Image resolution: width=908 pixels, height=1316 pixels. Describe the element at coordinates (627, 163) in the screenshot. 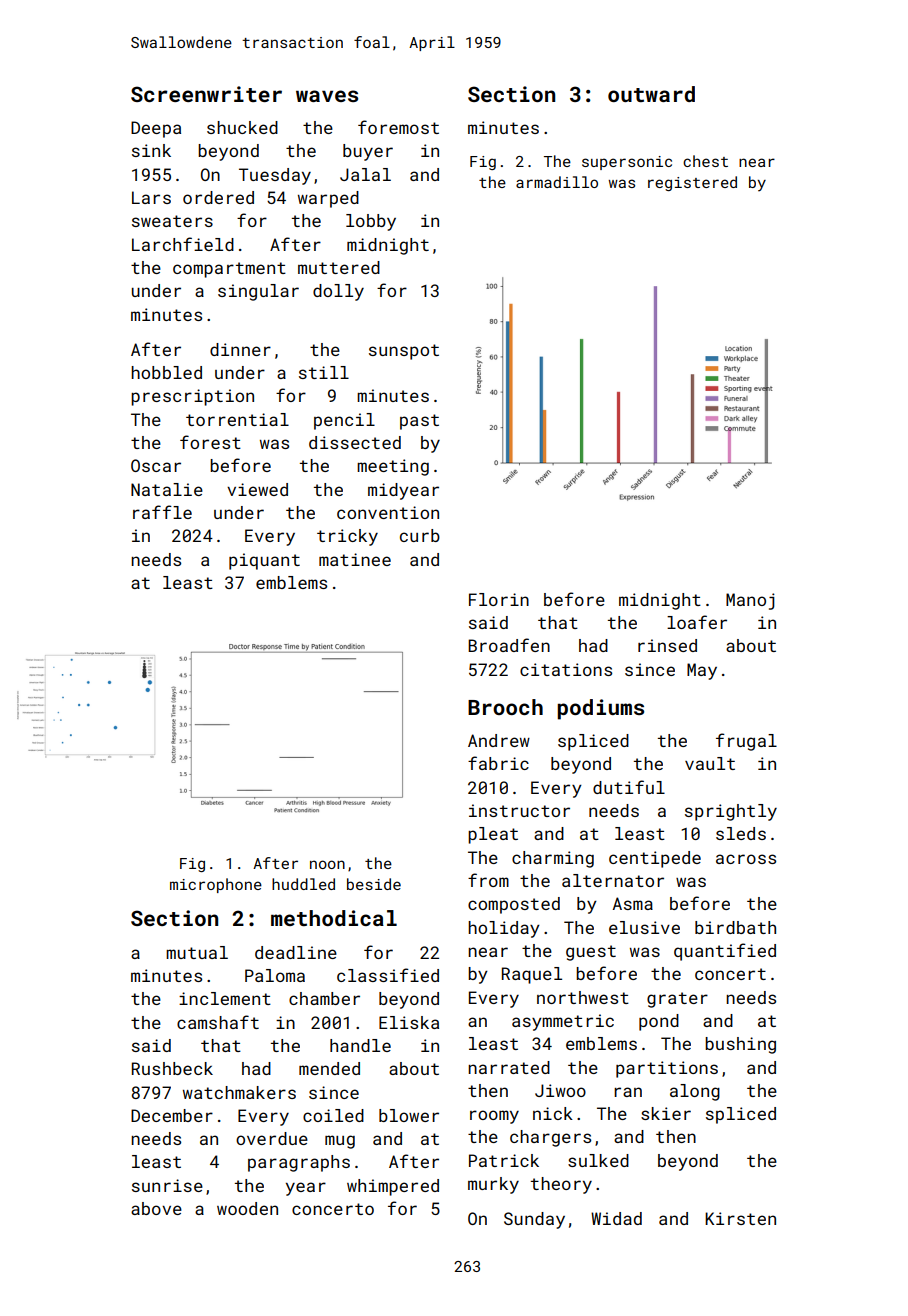

I see `supersonic` at that location.
